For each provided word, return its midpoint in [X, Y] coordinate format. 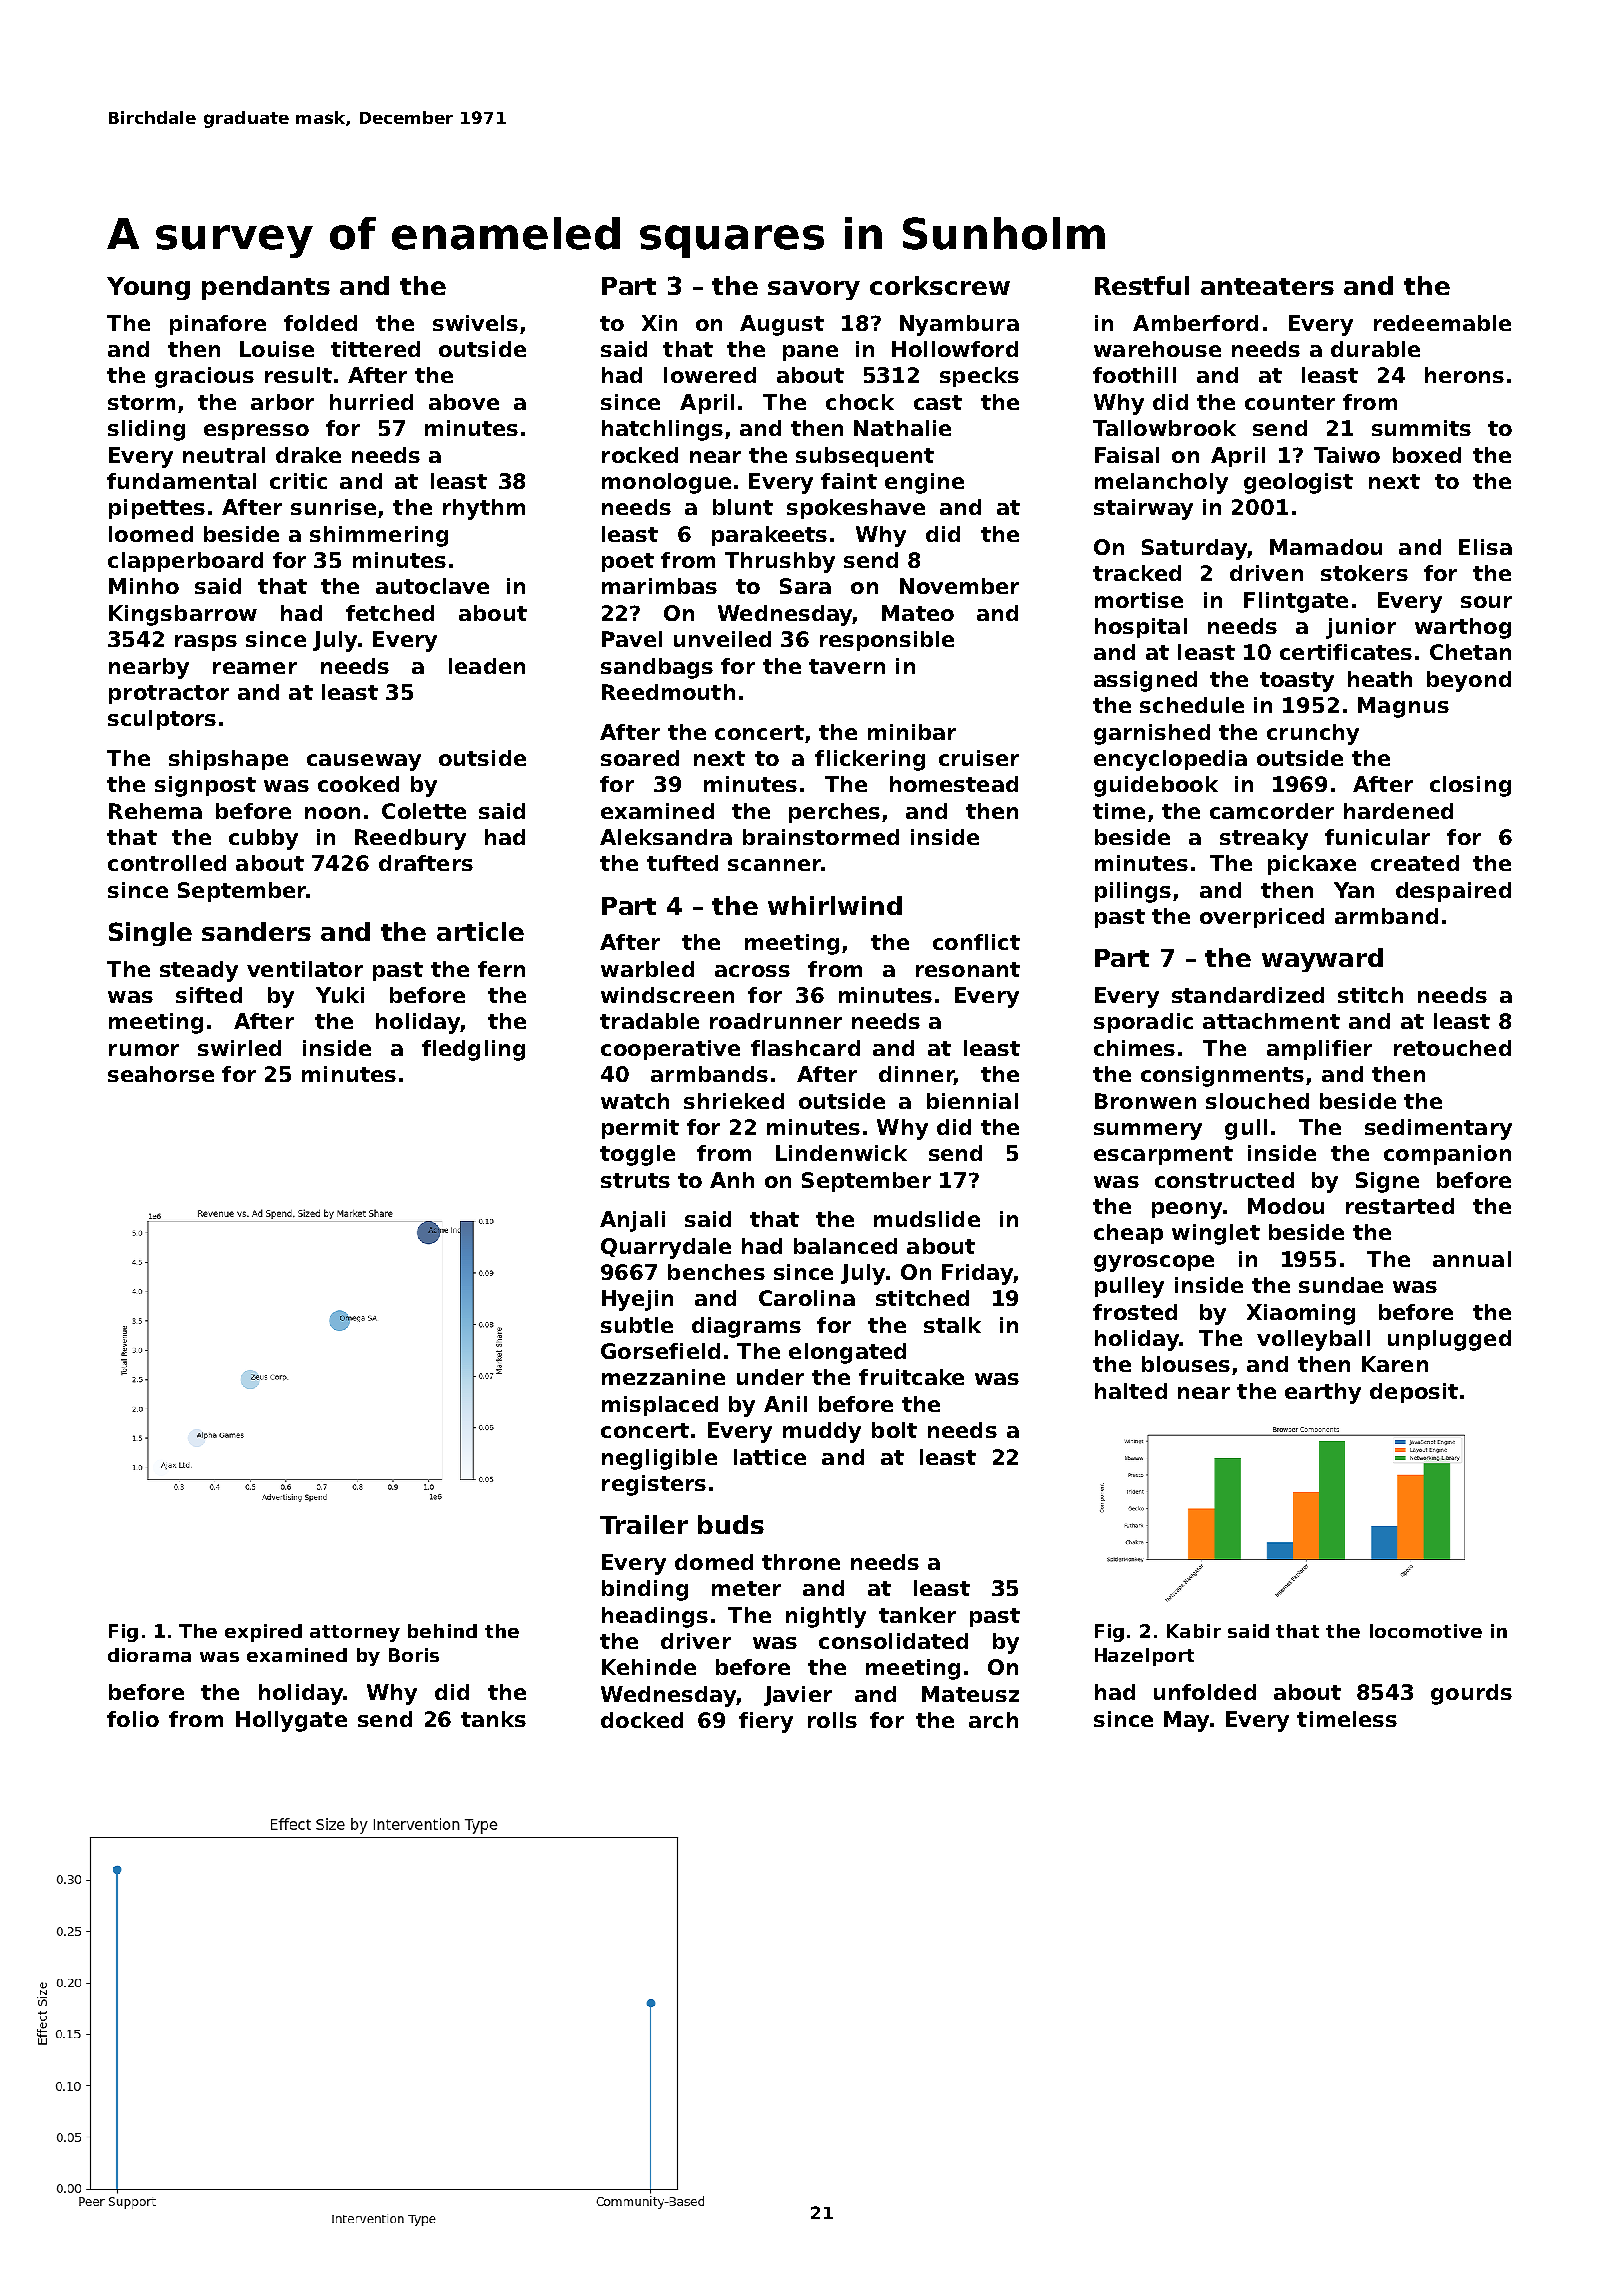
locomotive [1426, 1631]
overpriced [1262, 918]
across [752, 971]
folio [133, 1719]
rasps [206, 643]
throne [801, 1562]
